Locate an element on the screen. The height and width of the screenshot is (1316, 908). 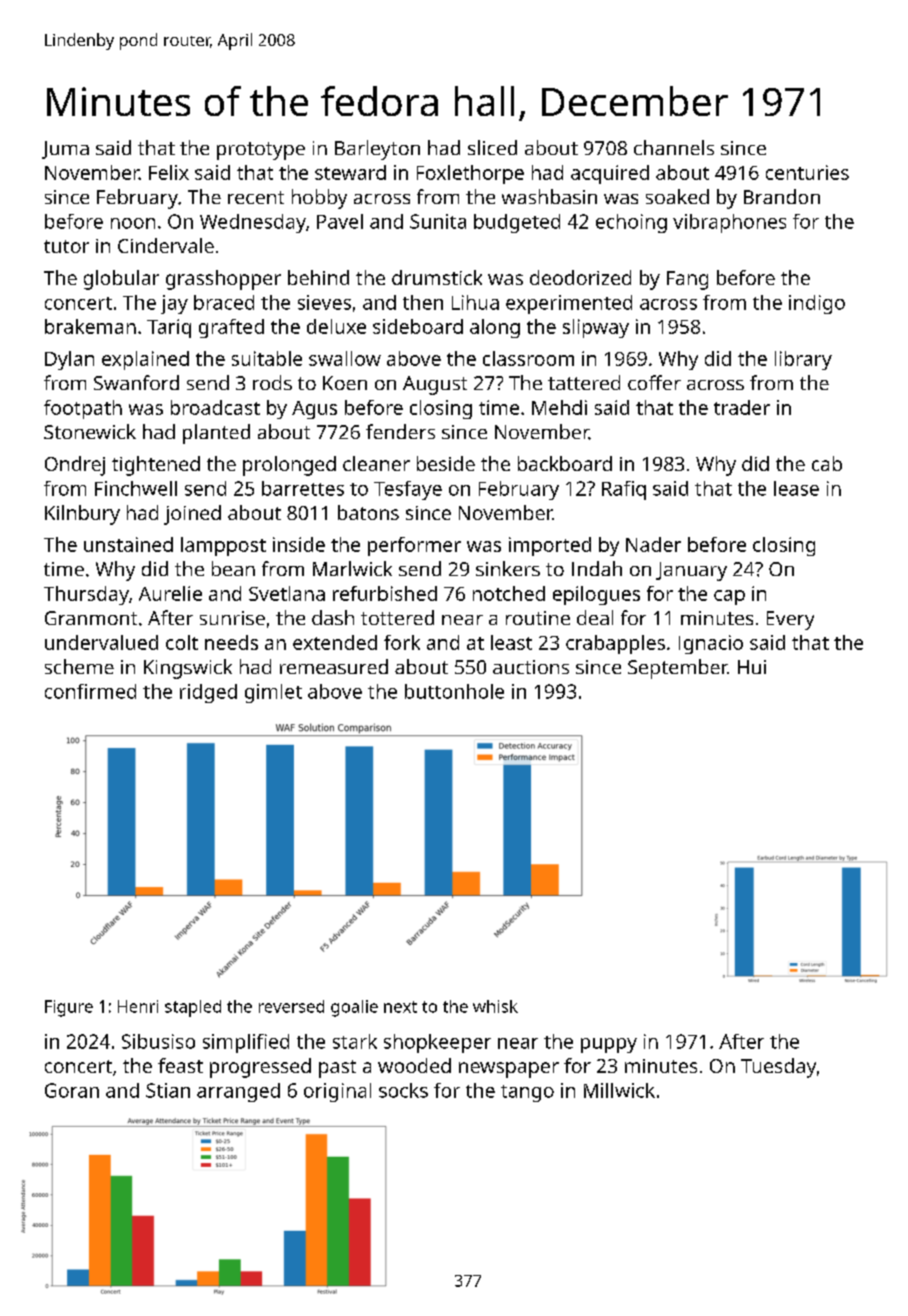
cap is located at coordinates (729, 597).
